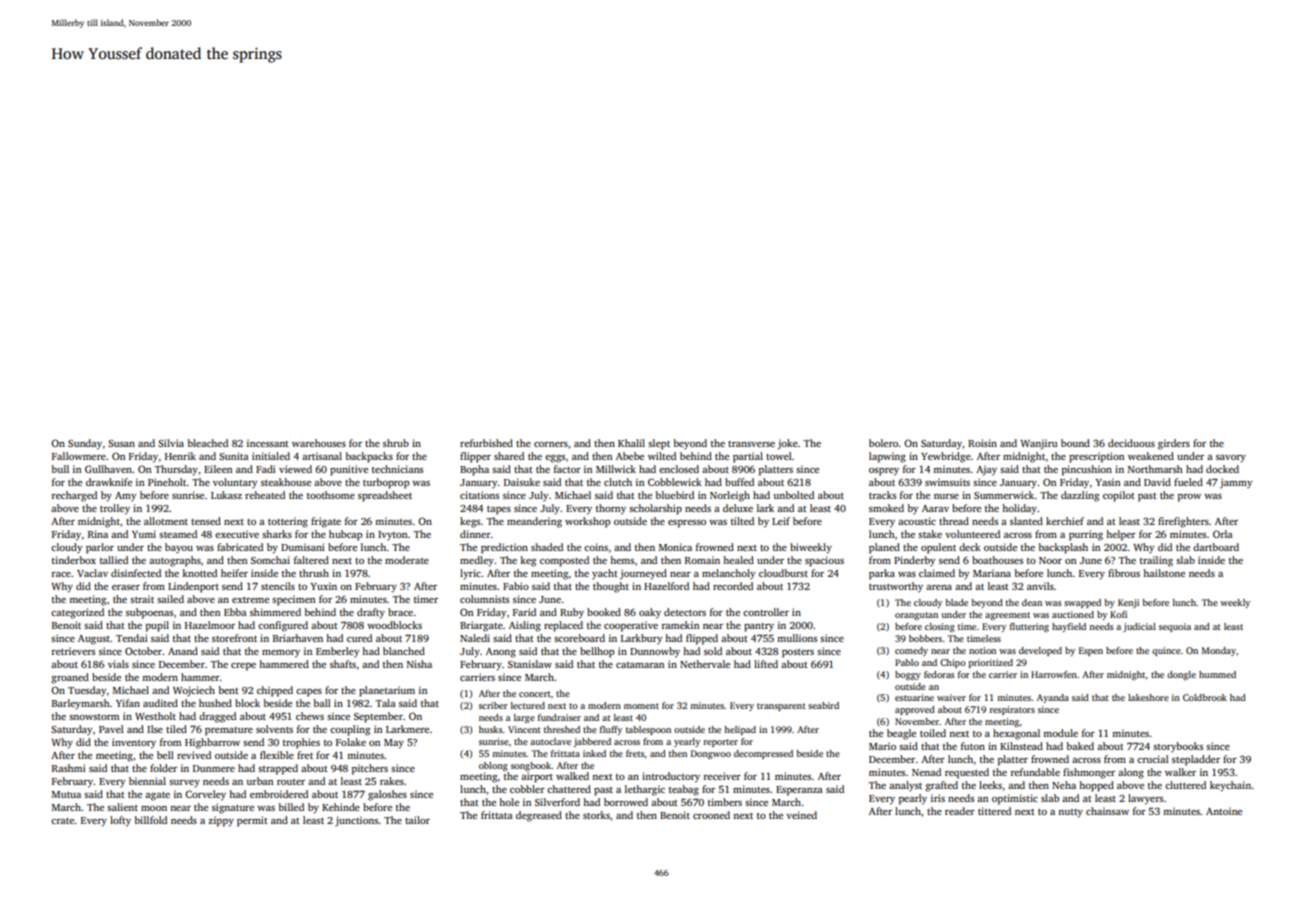 The image size is (1308, 924). What do you see at coordinates (1219, 651) in the screenshot?
I see `Monday` at bounding box center [1219, 651].
